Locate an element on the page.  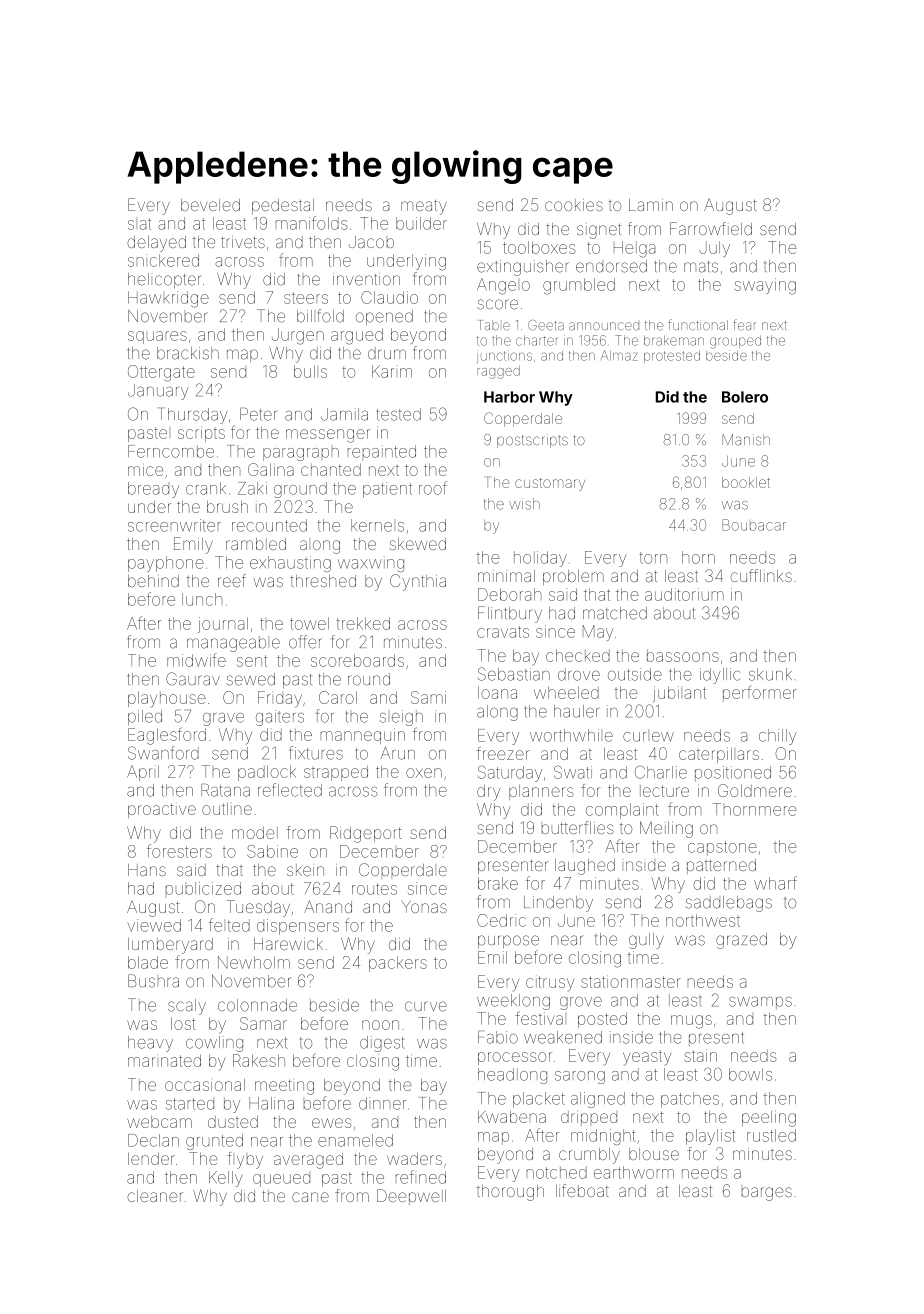
auditorium is located at coordinates (684, 594).
